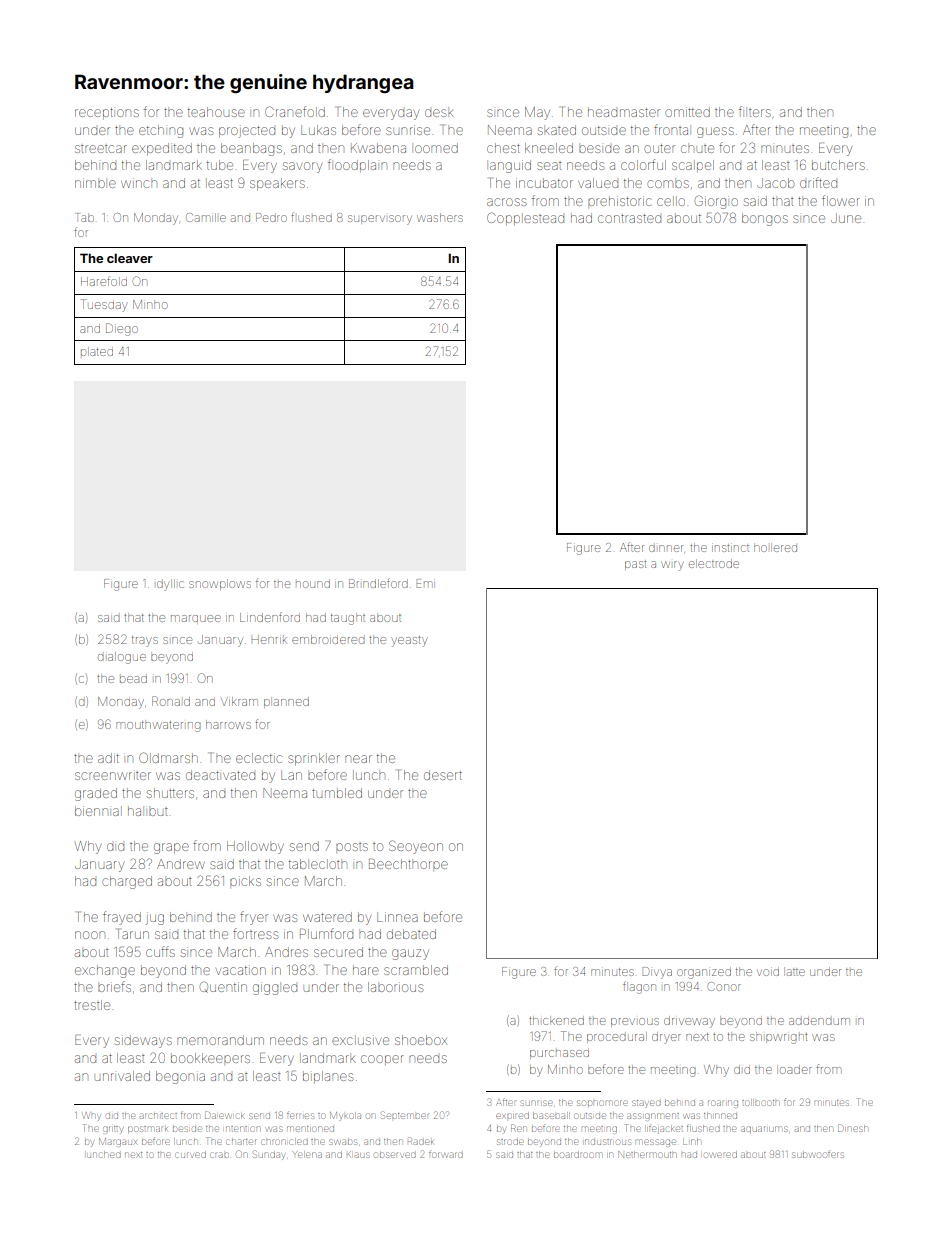 The width and height of the page is (952, 1233). What do you see at coordinates (206, 217) in the page?
I see `Camille` at bounding box center [206, 217].
